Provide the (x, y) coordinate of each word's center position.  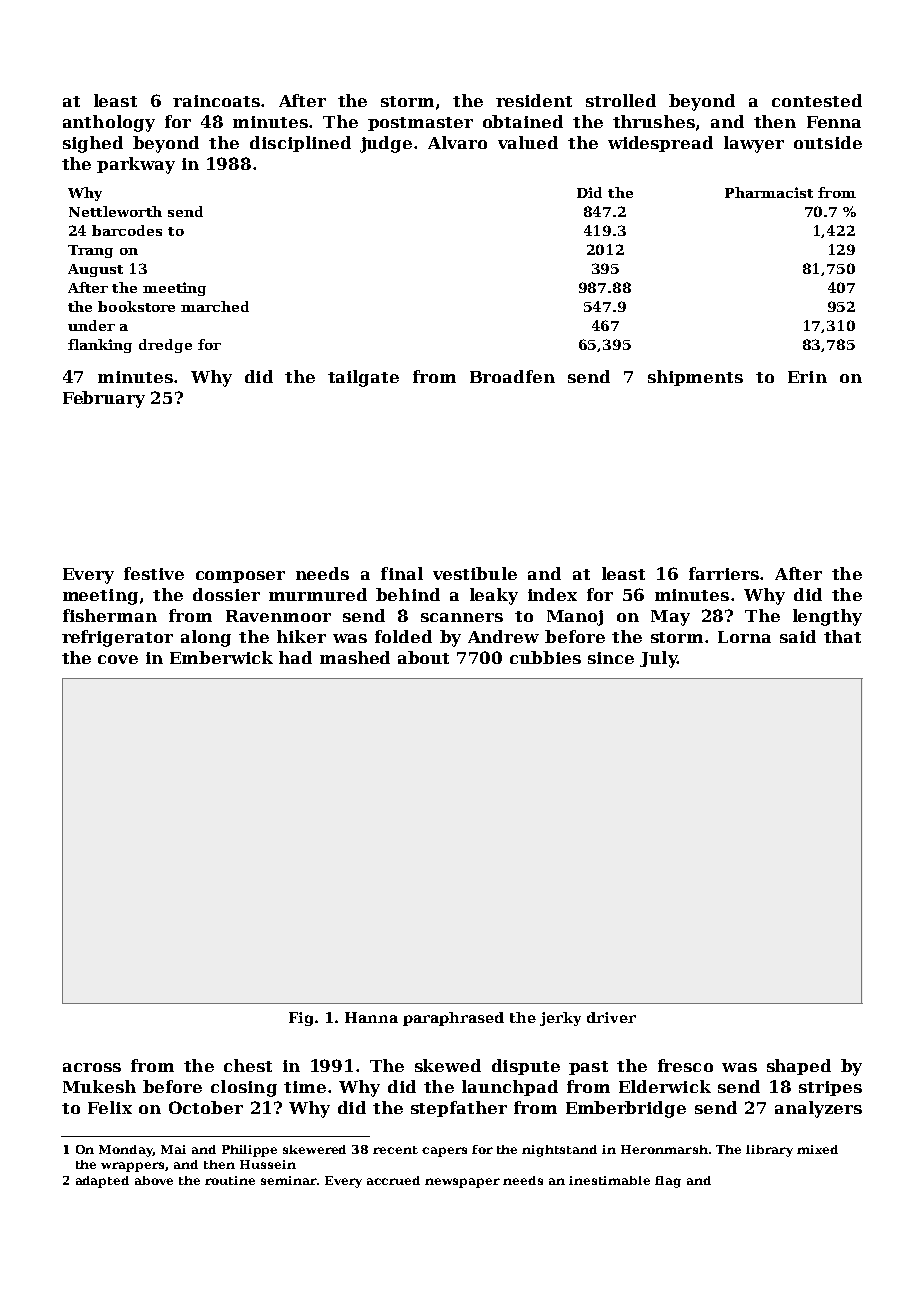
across (92, 1067)
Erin (807, 377)
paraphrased (453, 1019)
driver (611, 1017)
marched (215, 306)
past (588, 1068)
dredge (165, 346)
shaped (799, 1067)
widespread (660, 144)
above (154, 1180)
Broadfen (512, 376)
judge (386, 144)
